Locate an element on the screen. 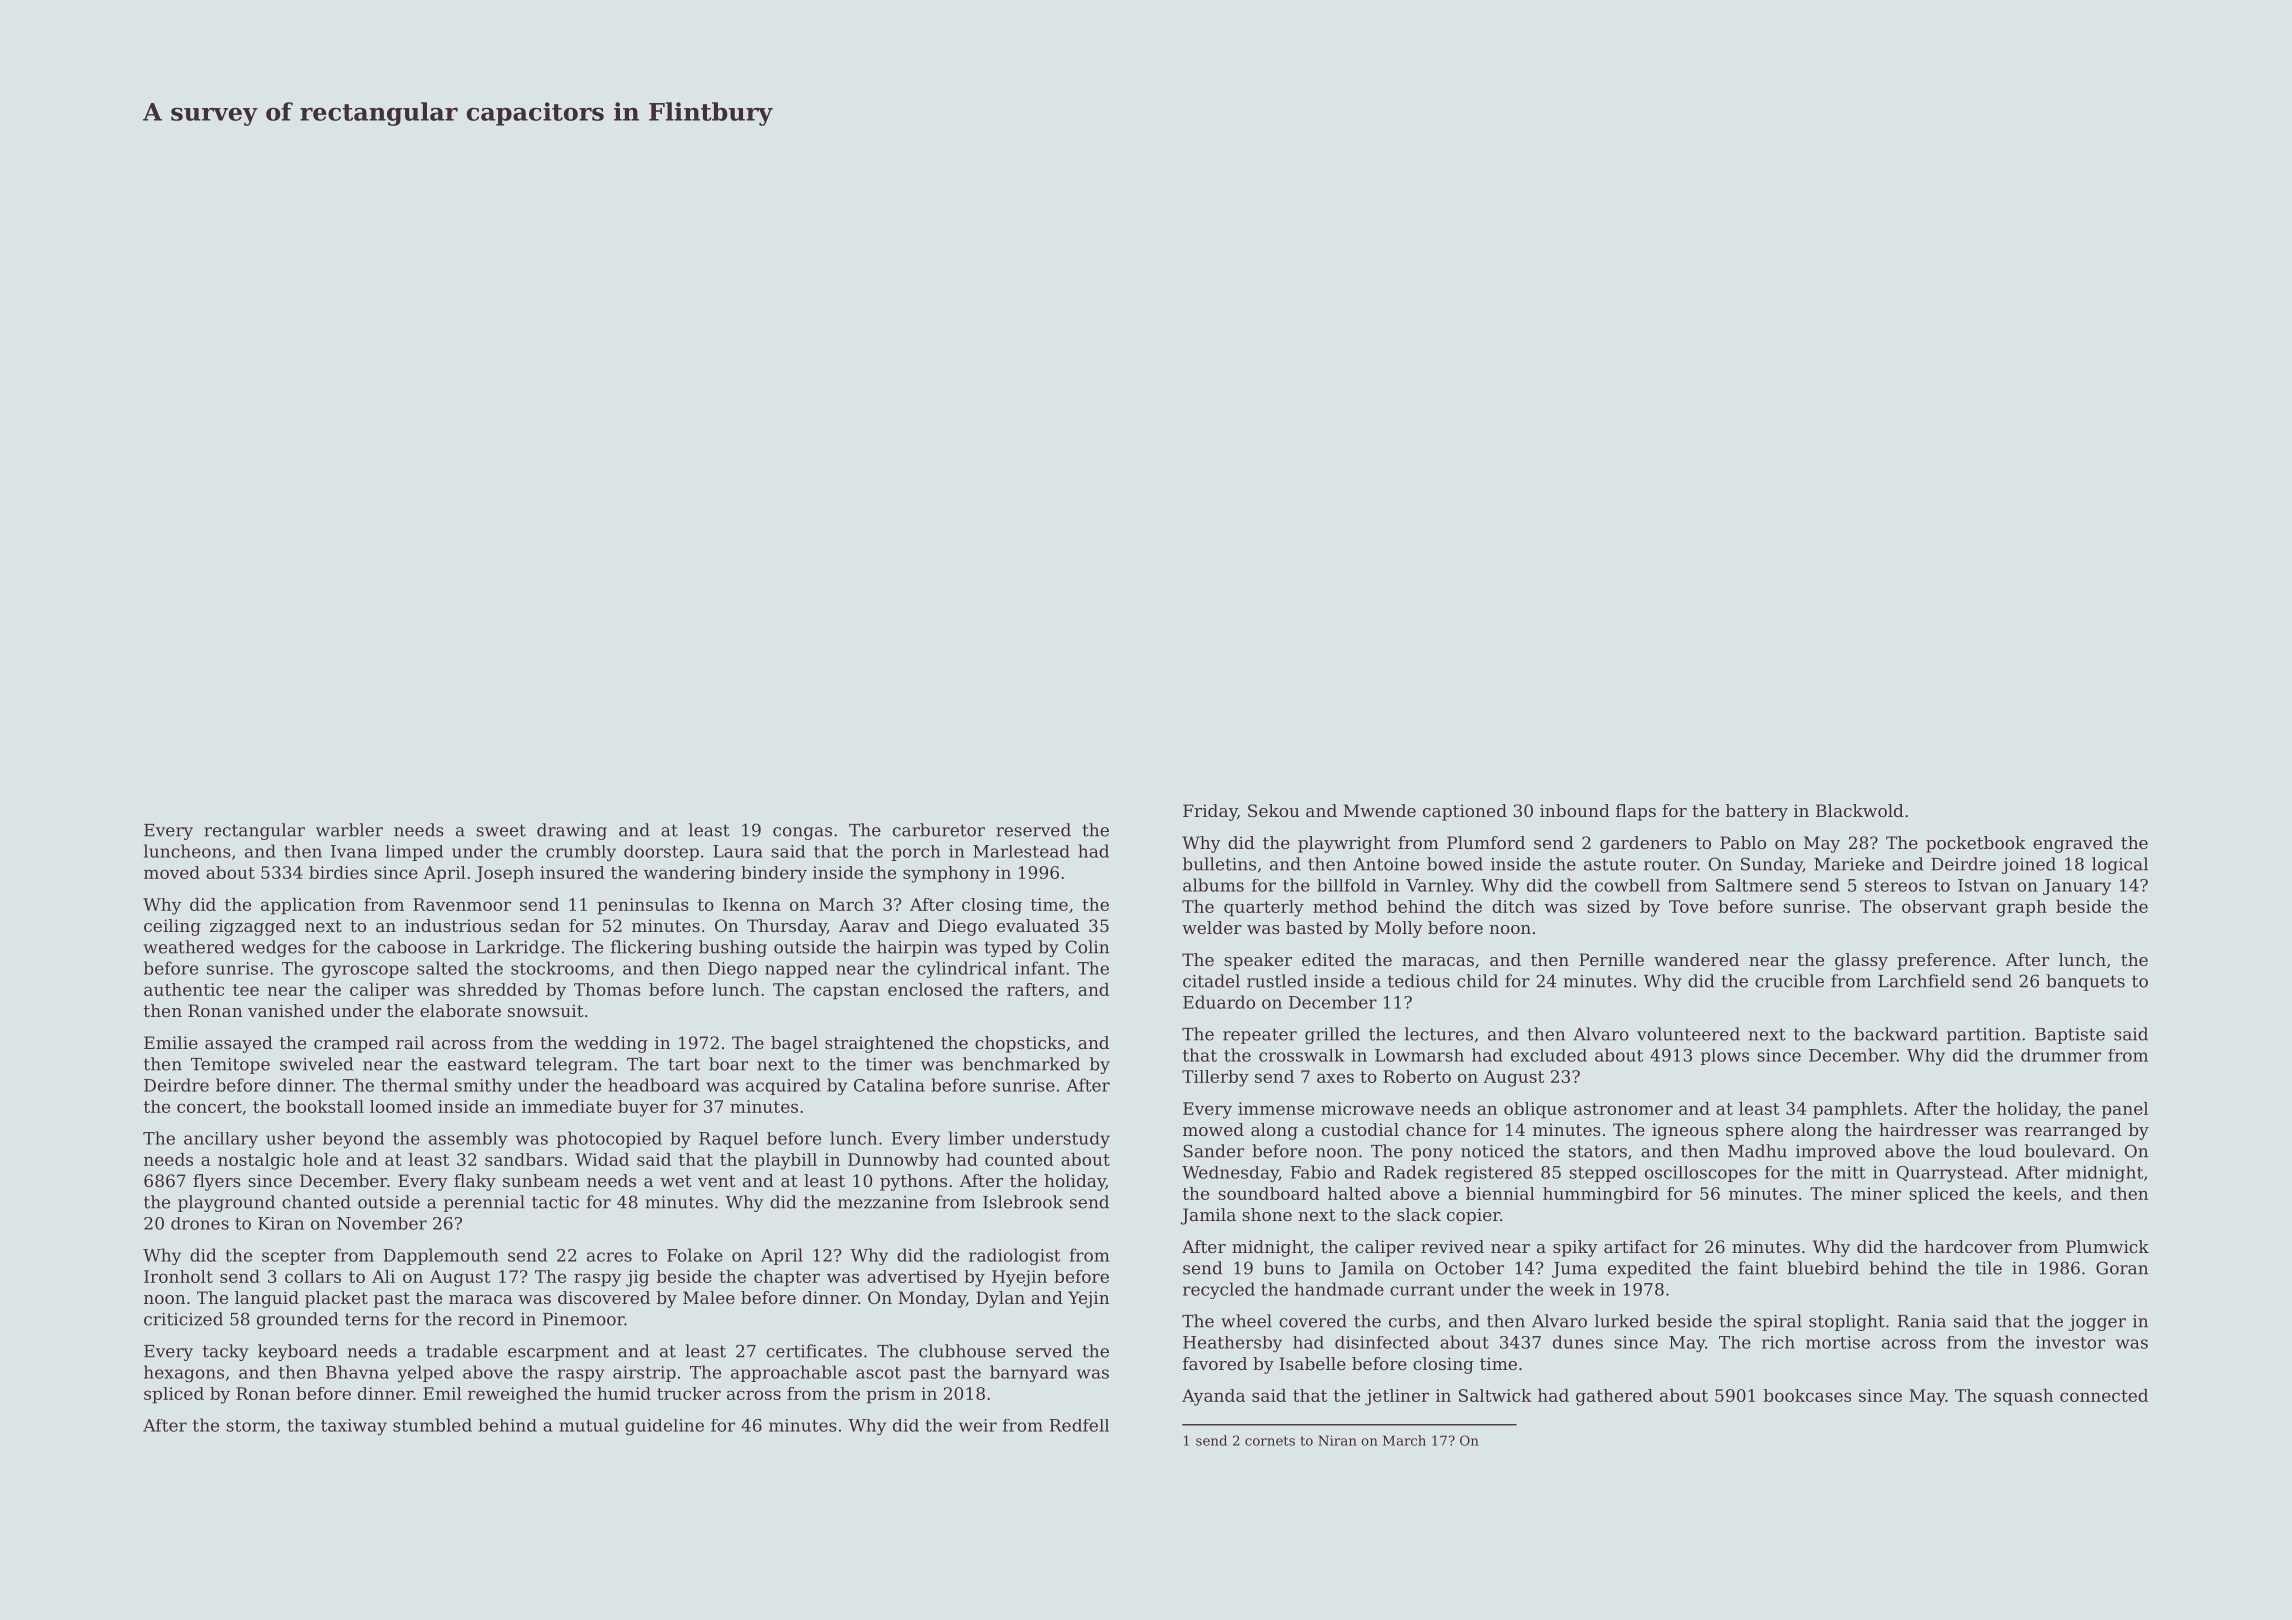  warbler is located at coordinates (349, 830).
